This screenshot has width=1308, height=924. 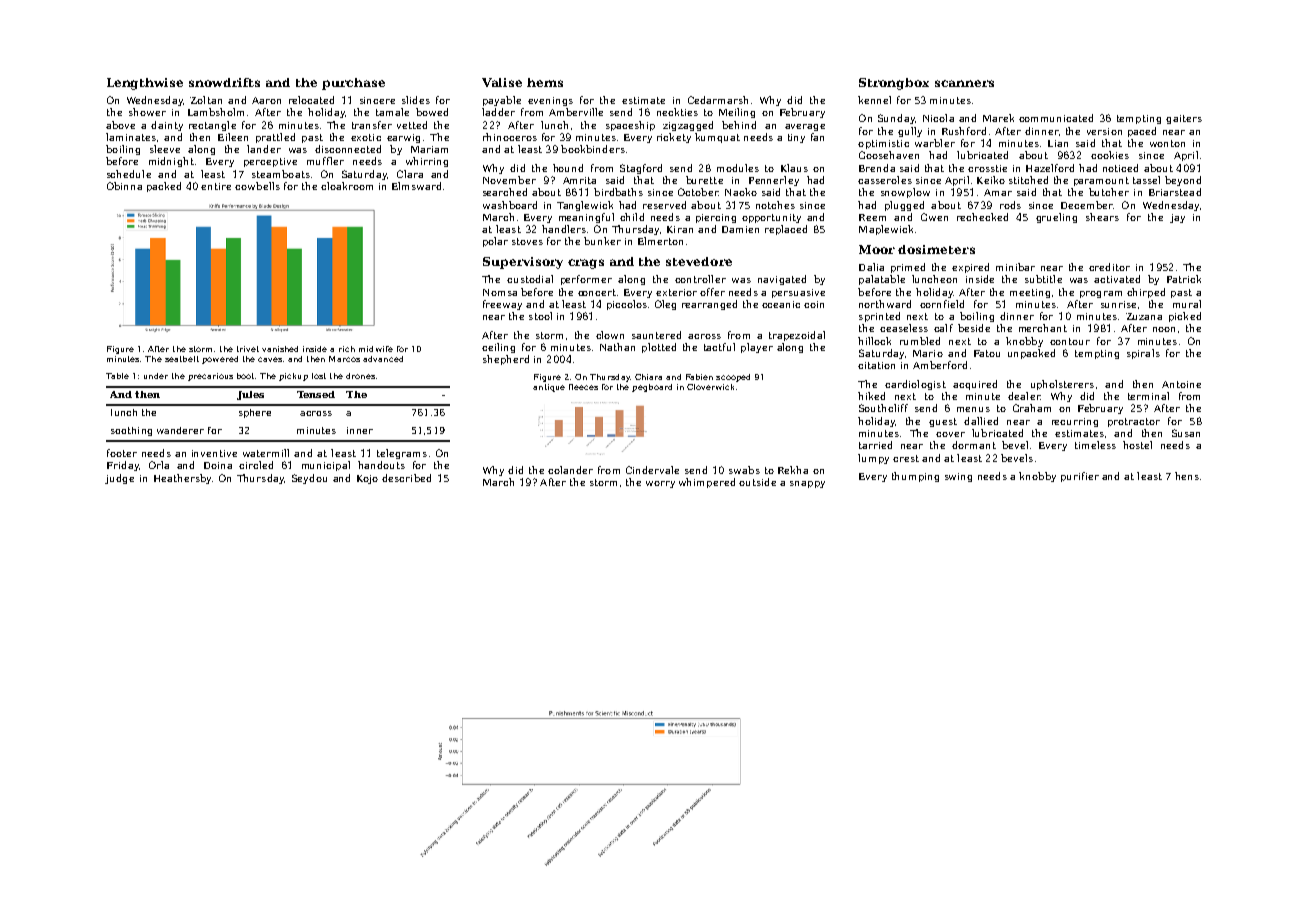 What do you see at coordinates (602, 241) in the screenshot?
I see `bunker` at bounding box center [602, 241].
